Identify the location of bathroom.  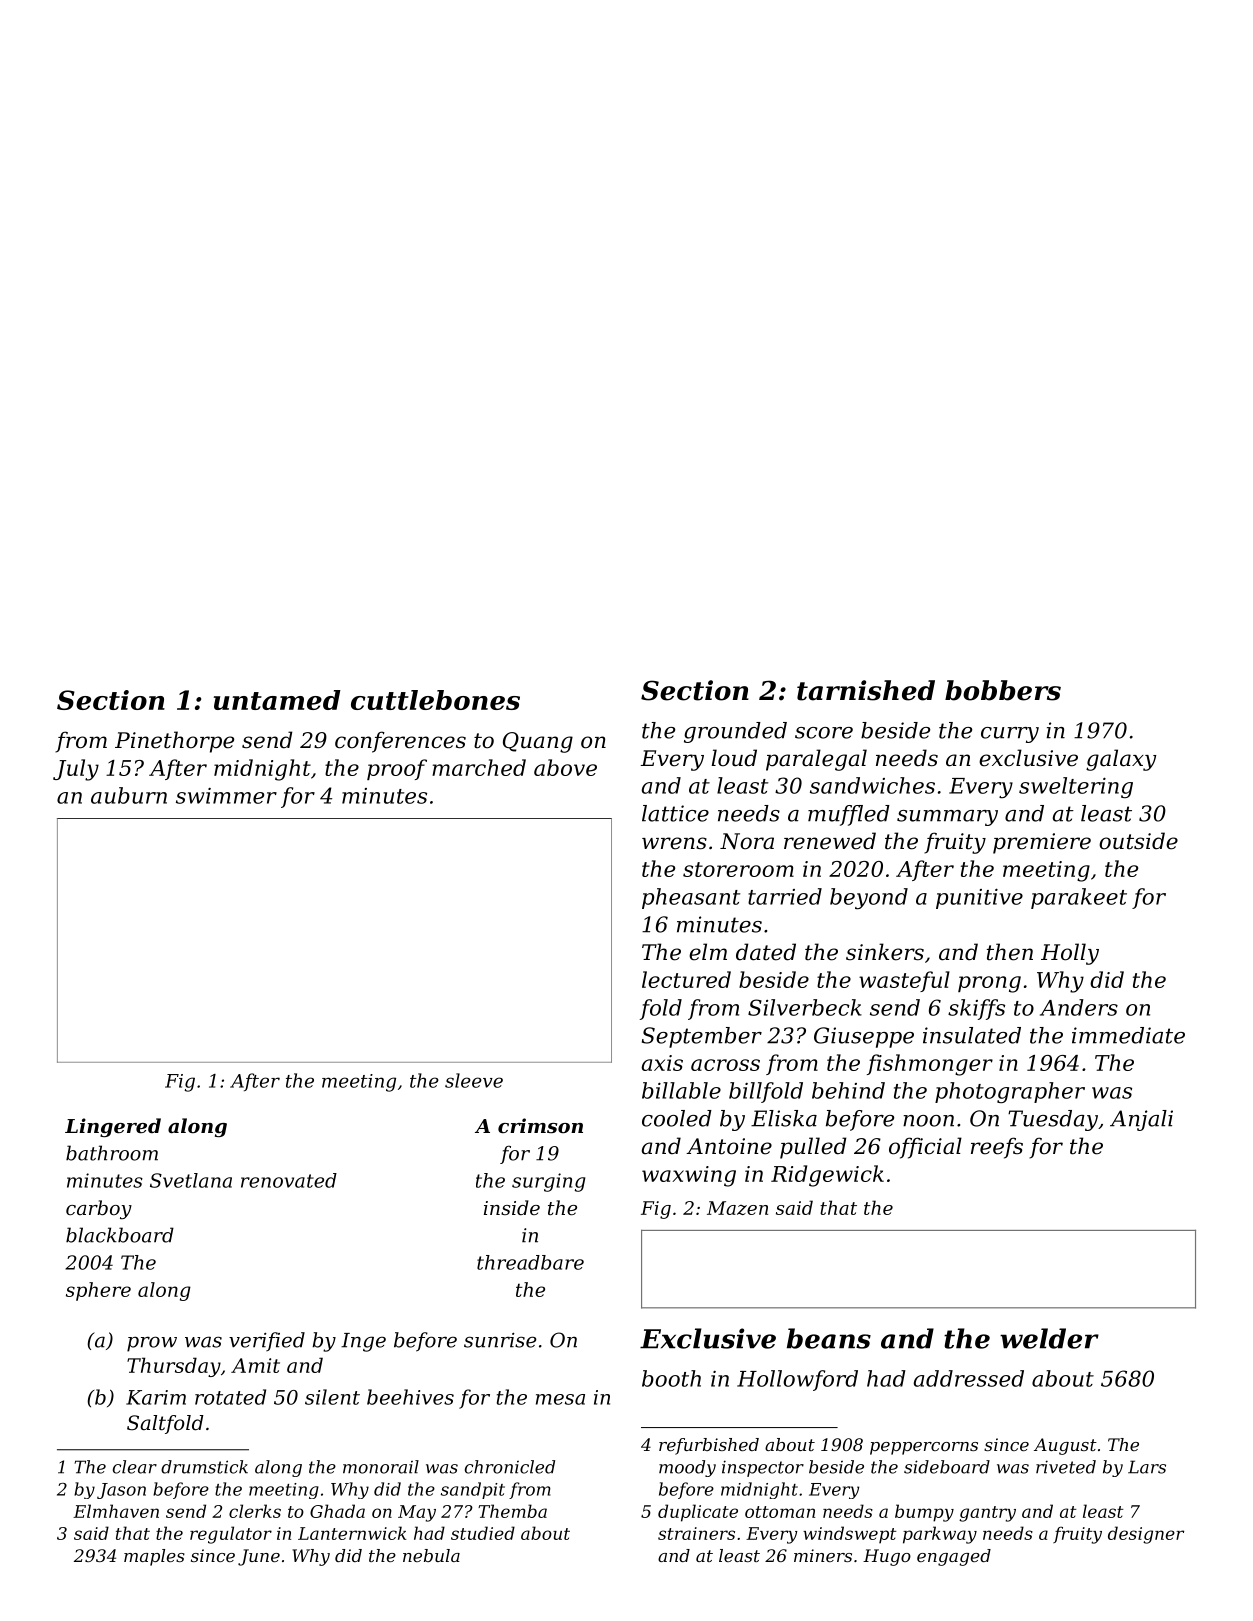
(112, 1153).
